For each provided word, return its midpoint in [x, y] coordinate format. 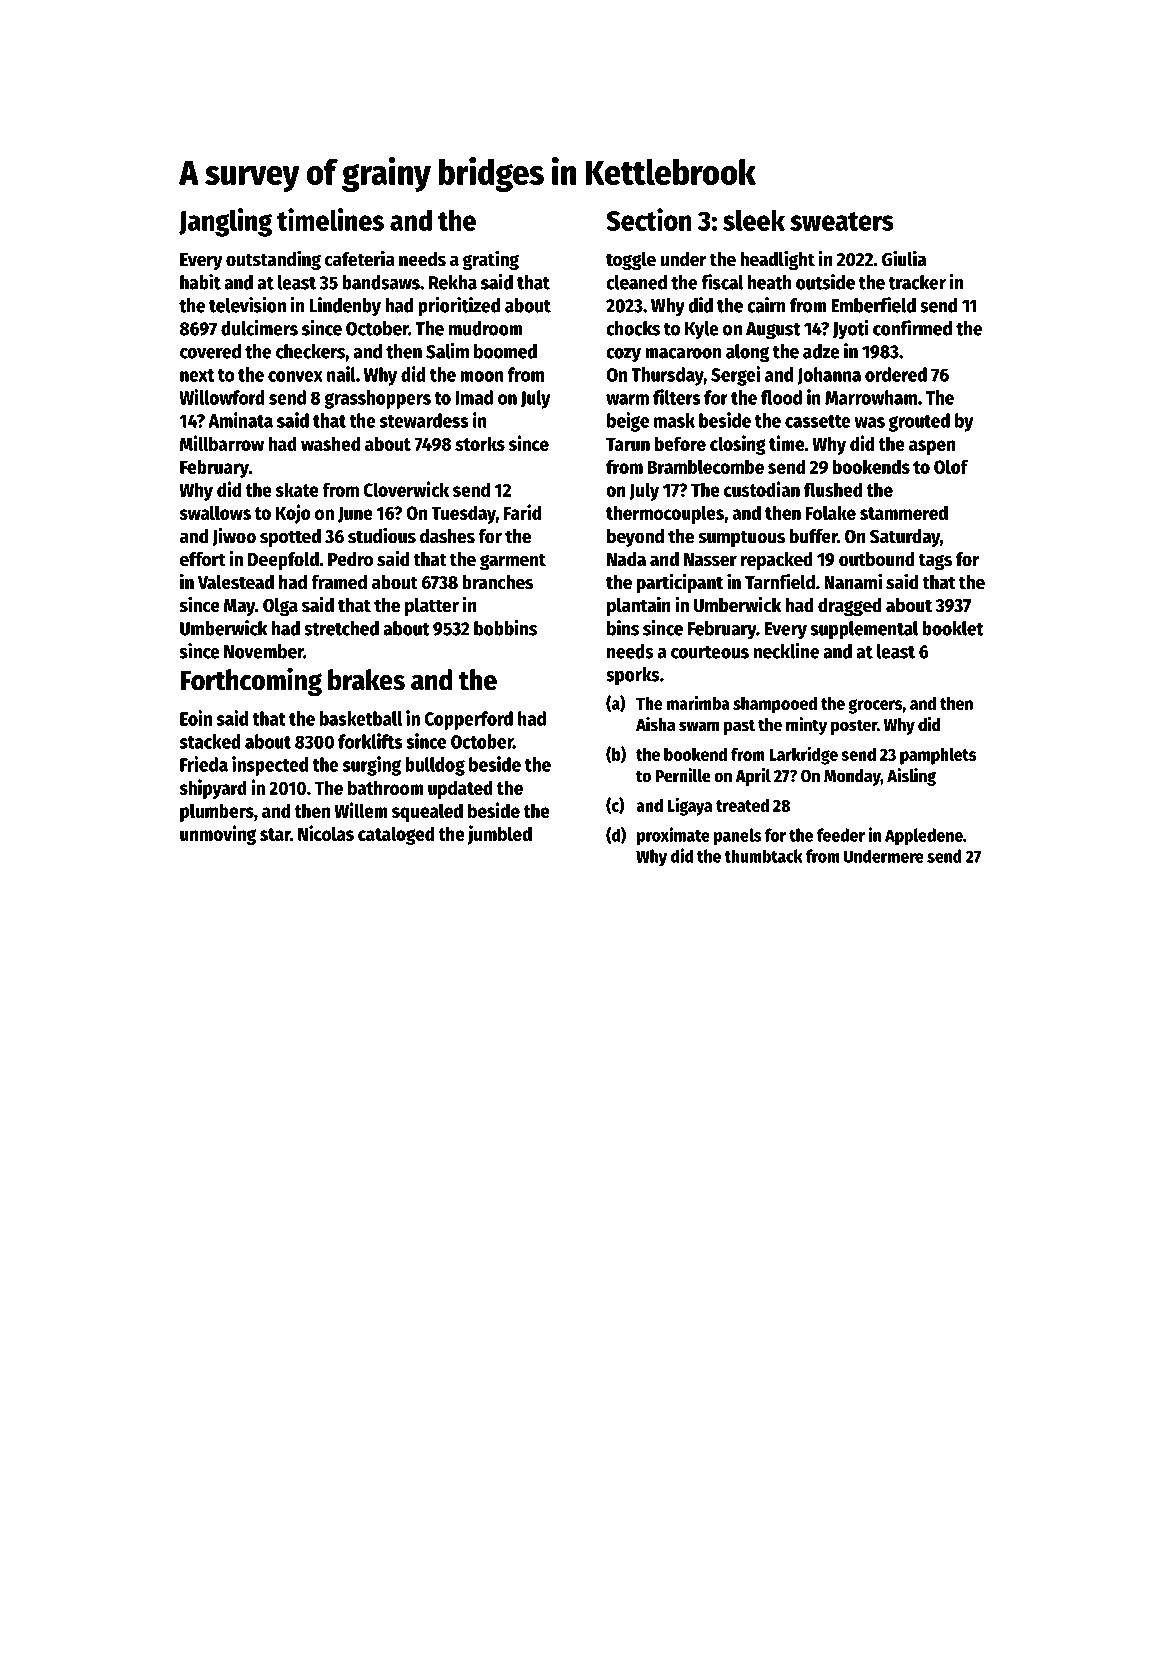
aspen [932, 447]
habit [200, 282]
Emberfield [873, 305]
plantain [639, 606]
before [680, 443]
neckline [786, 651]
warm [627, 399]
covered [210, 351]
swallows [215, 512]
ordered [896, 374]
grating [490, 260]
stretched [341, 628]
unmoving [218, 835]
